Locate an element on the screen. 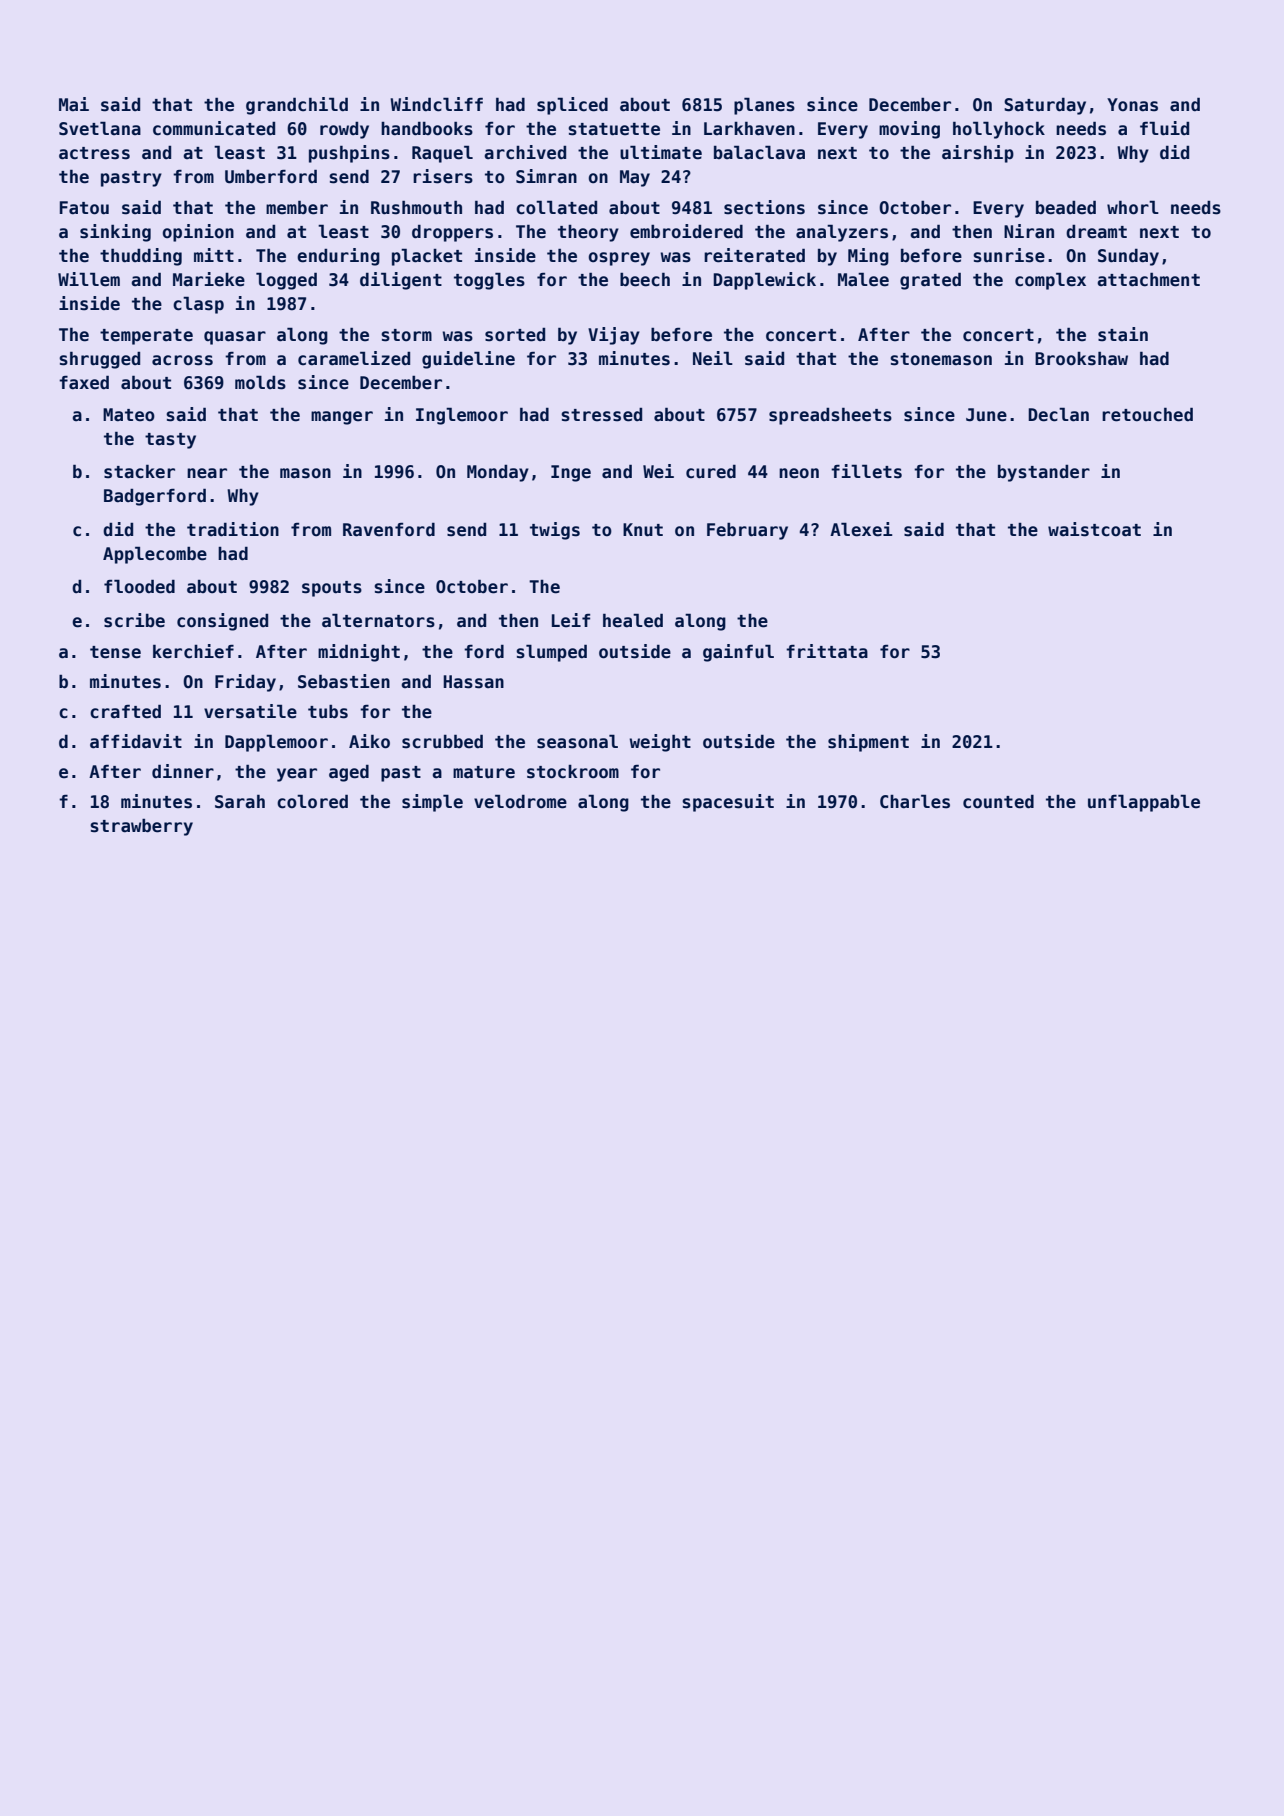  healed is located at coordinates (633, 620).
